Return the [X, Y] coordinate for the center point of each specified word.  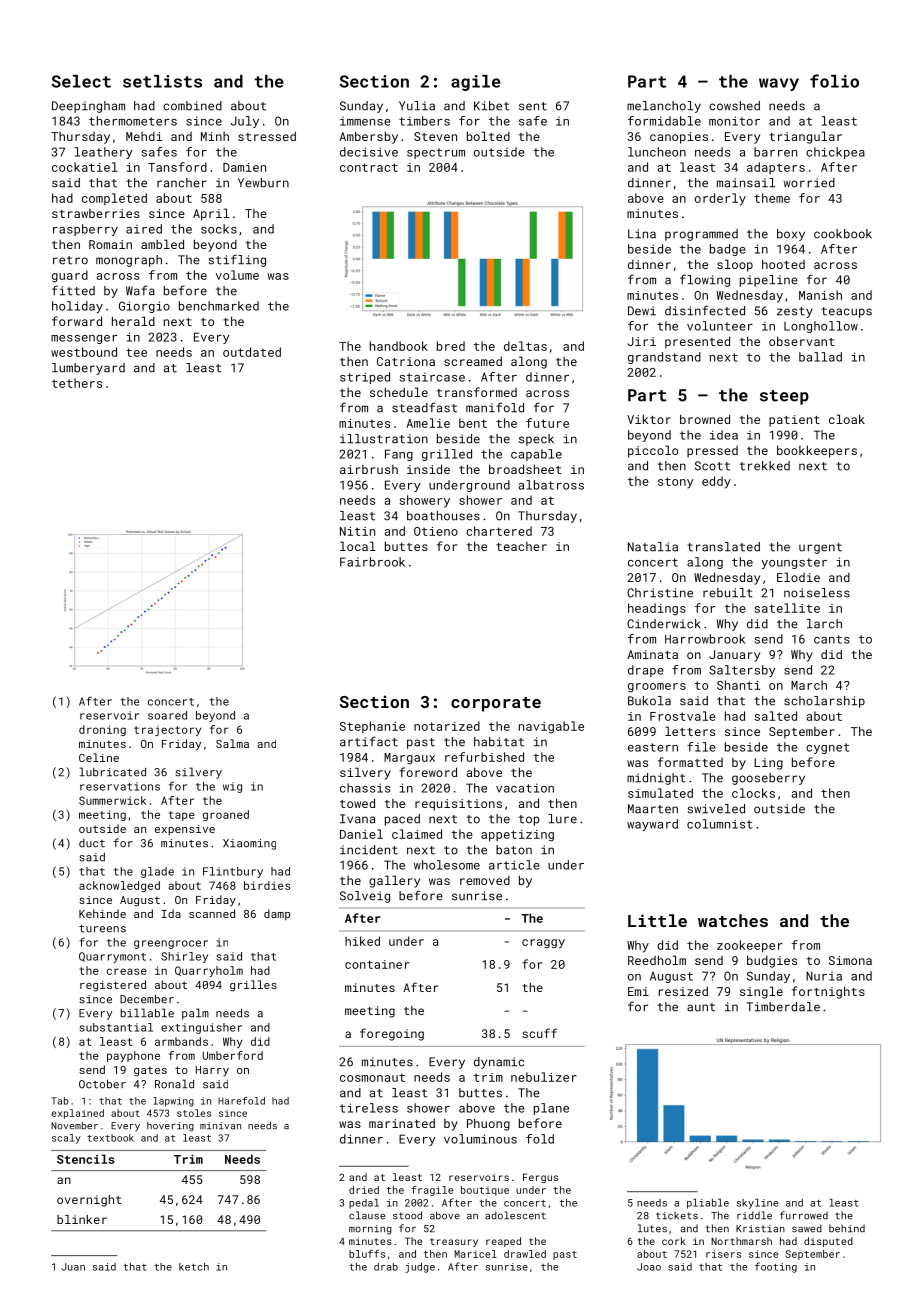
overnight [89, 1201]
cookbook [843, 234]
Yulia [417, 106]
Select [81, 81]
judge [420, 1268]
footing [776, 1267]
